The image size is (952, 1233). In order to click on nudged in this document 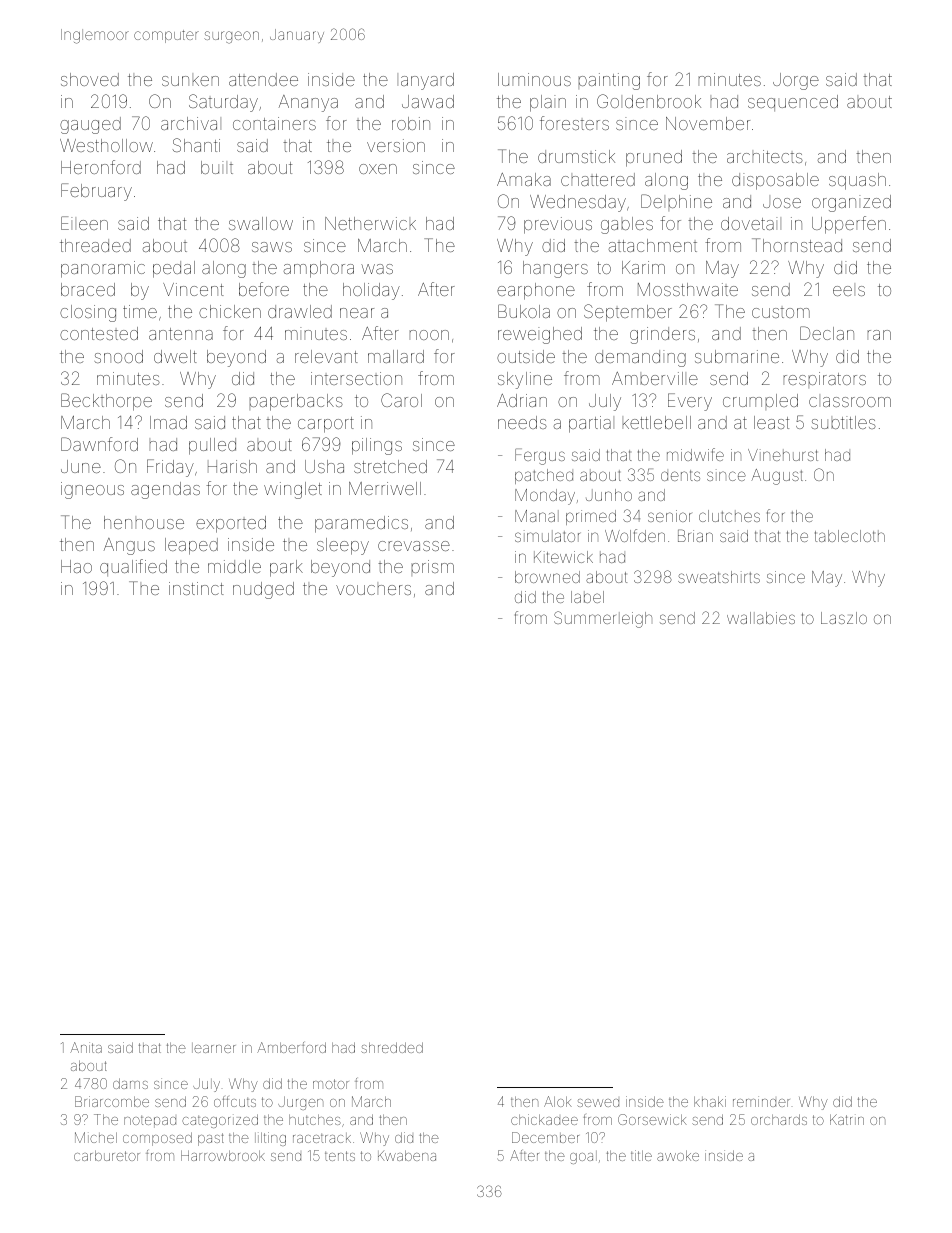, I will do `click(263, 590)`.
